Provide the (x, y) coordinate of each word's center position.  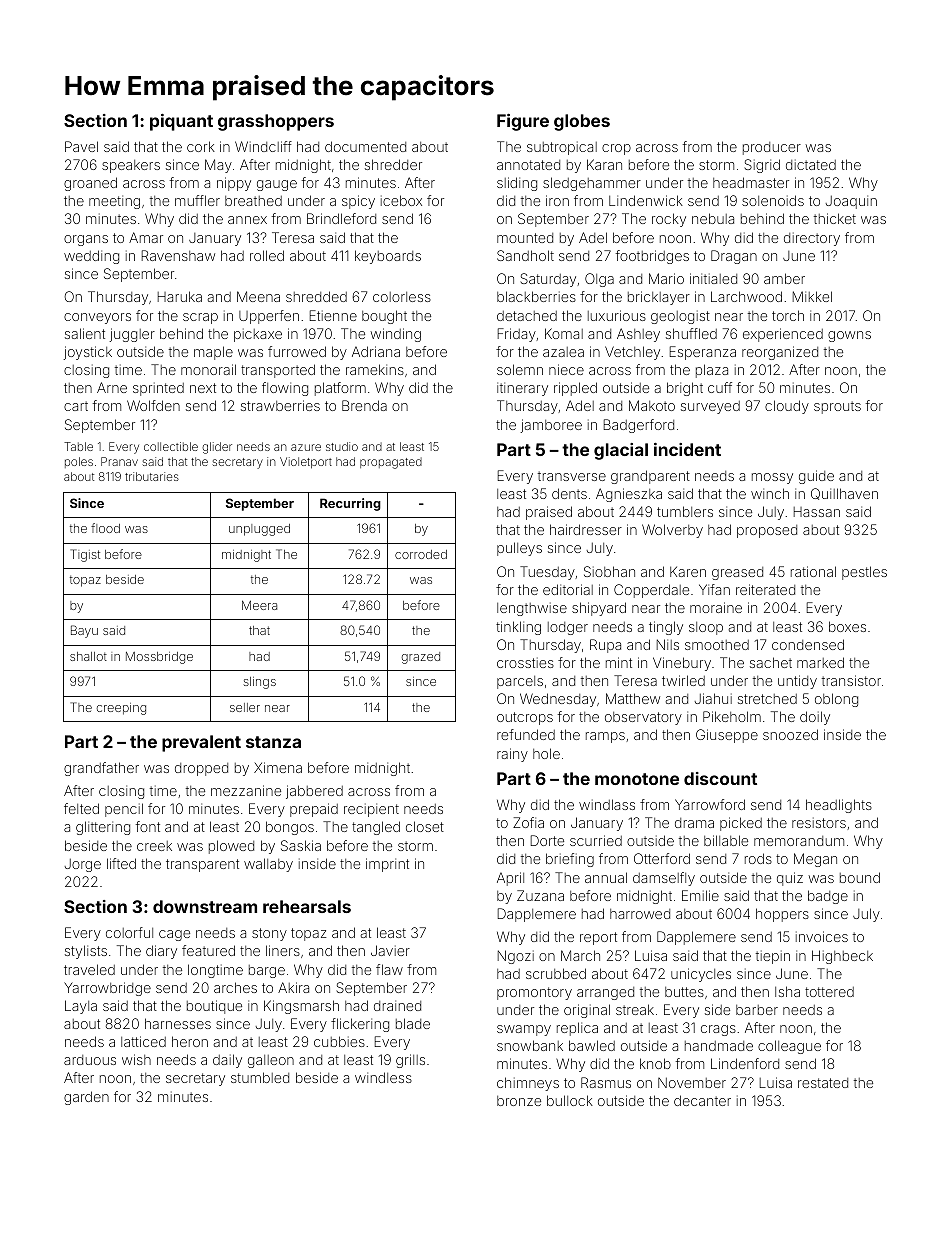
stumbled (260, 1077)
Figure (523, 122)
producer (772, 148)
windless (383, 1077)
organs (86, 240)
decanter (702, 1100)
